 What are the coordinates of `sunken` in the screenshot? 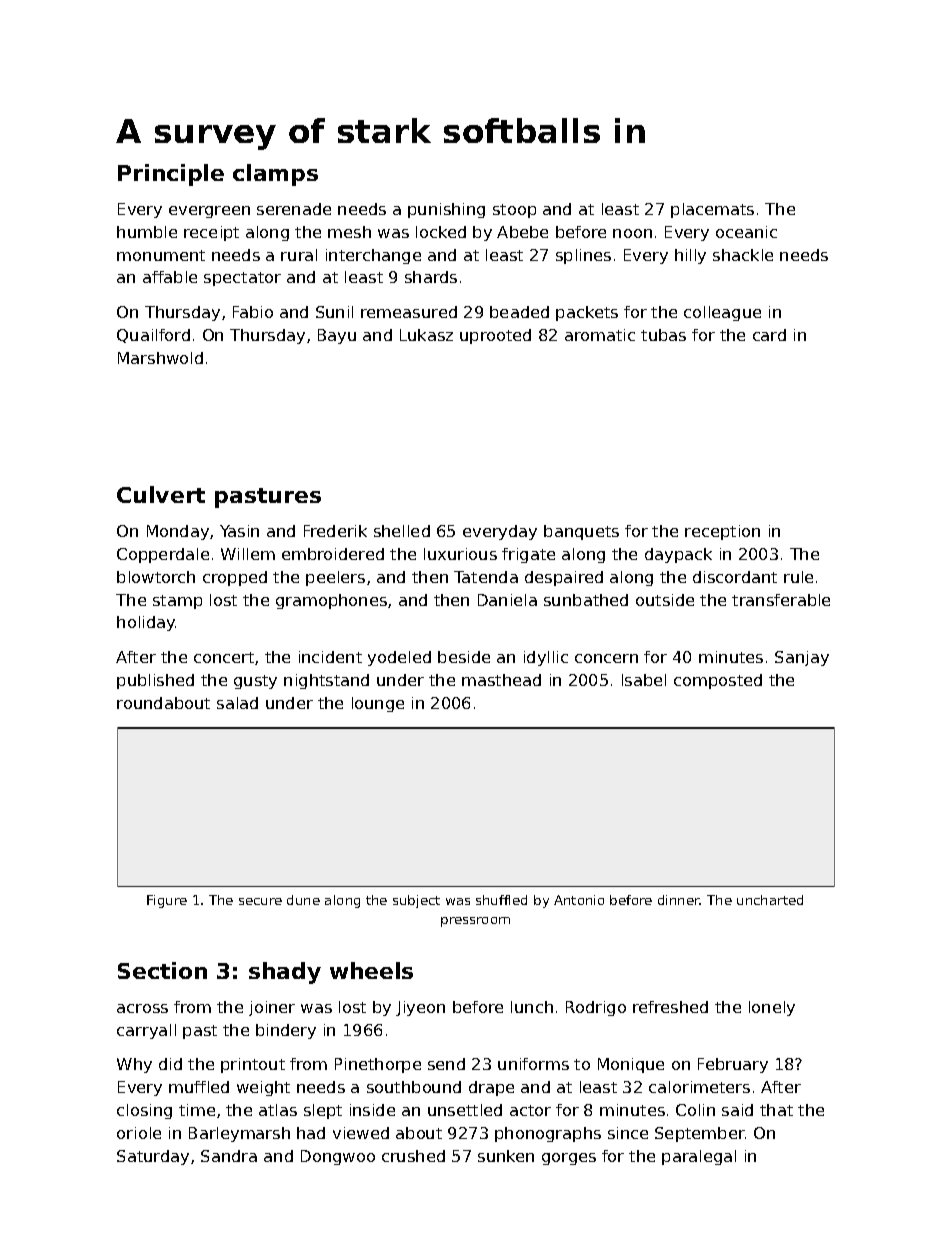 It's located at (506, 1156).
